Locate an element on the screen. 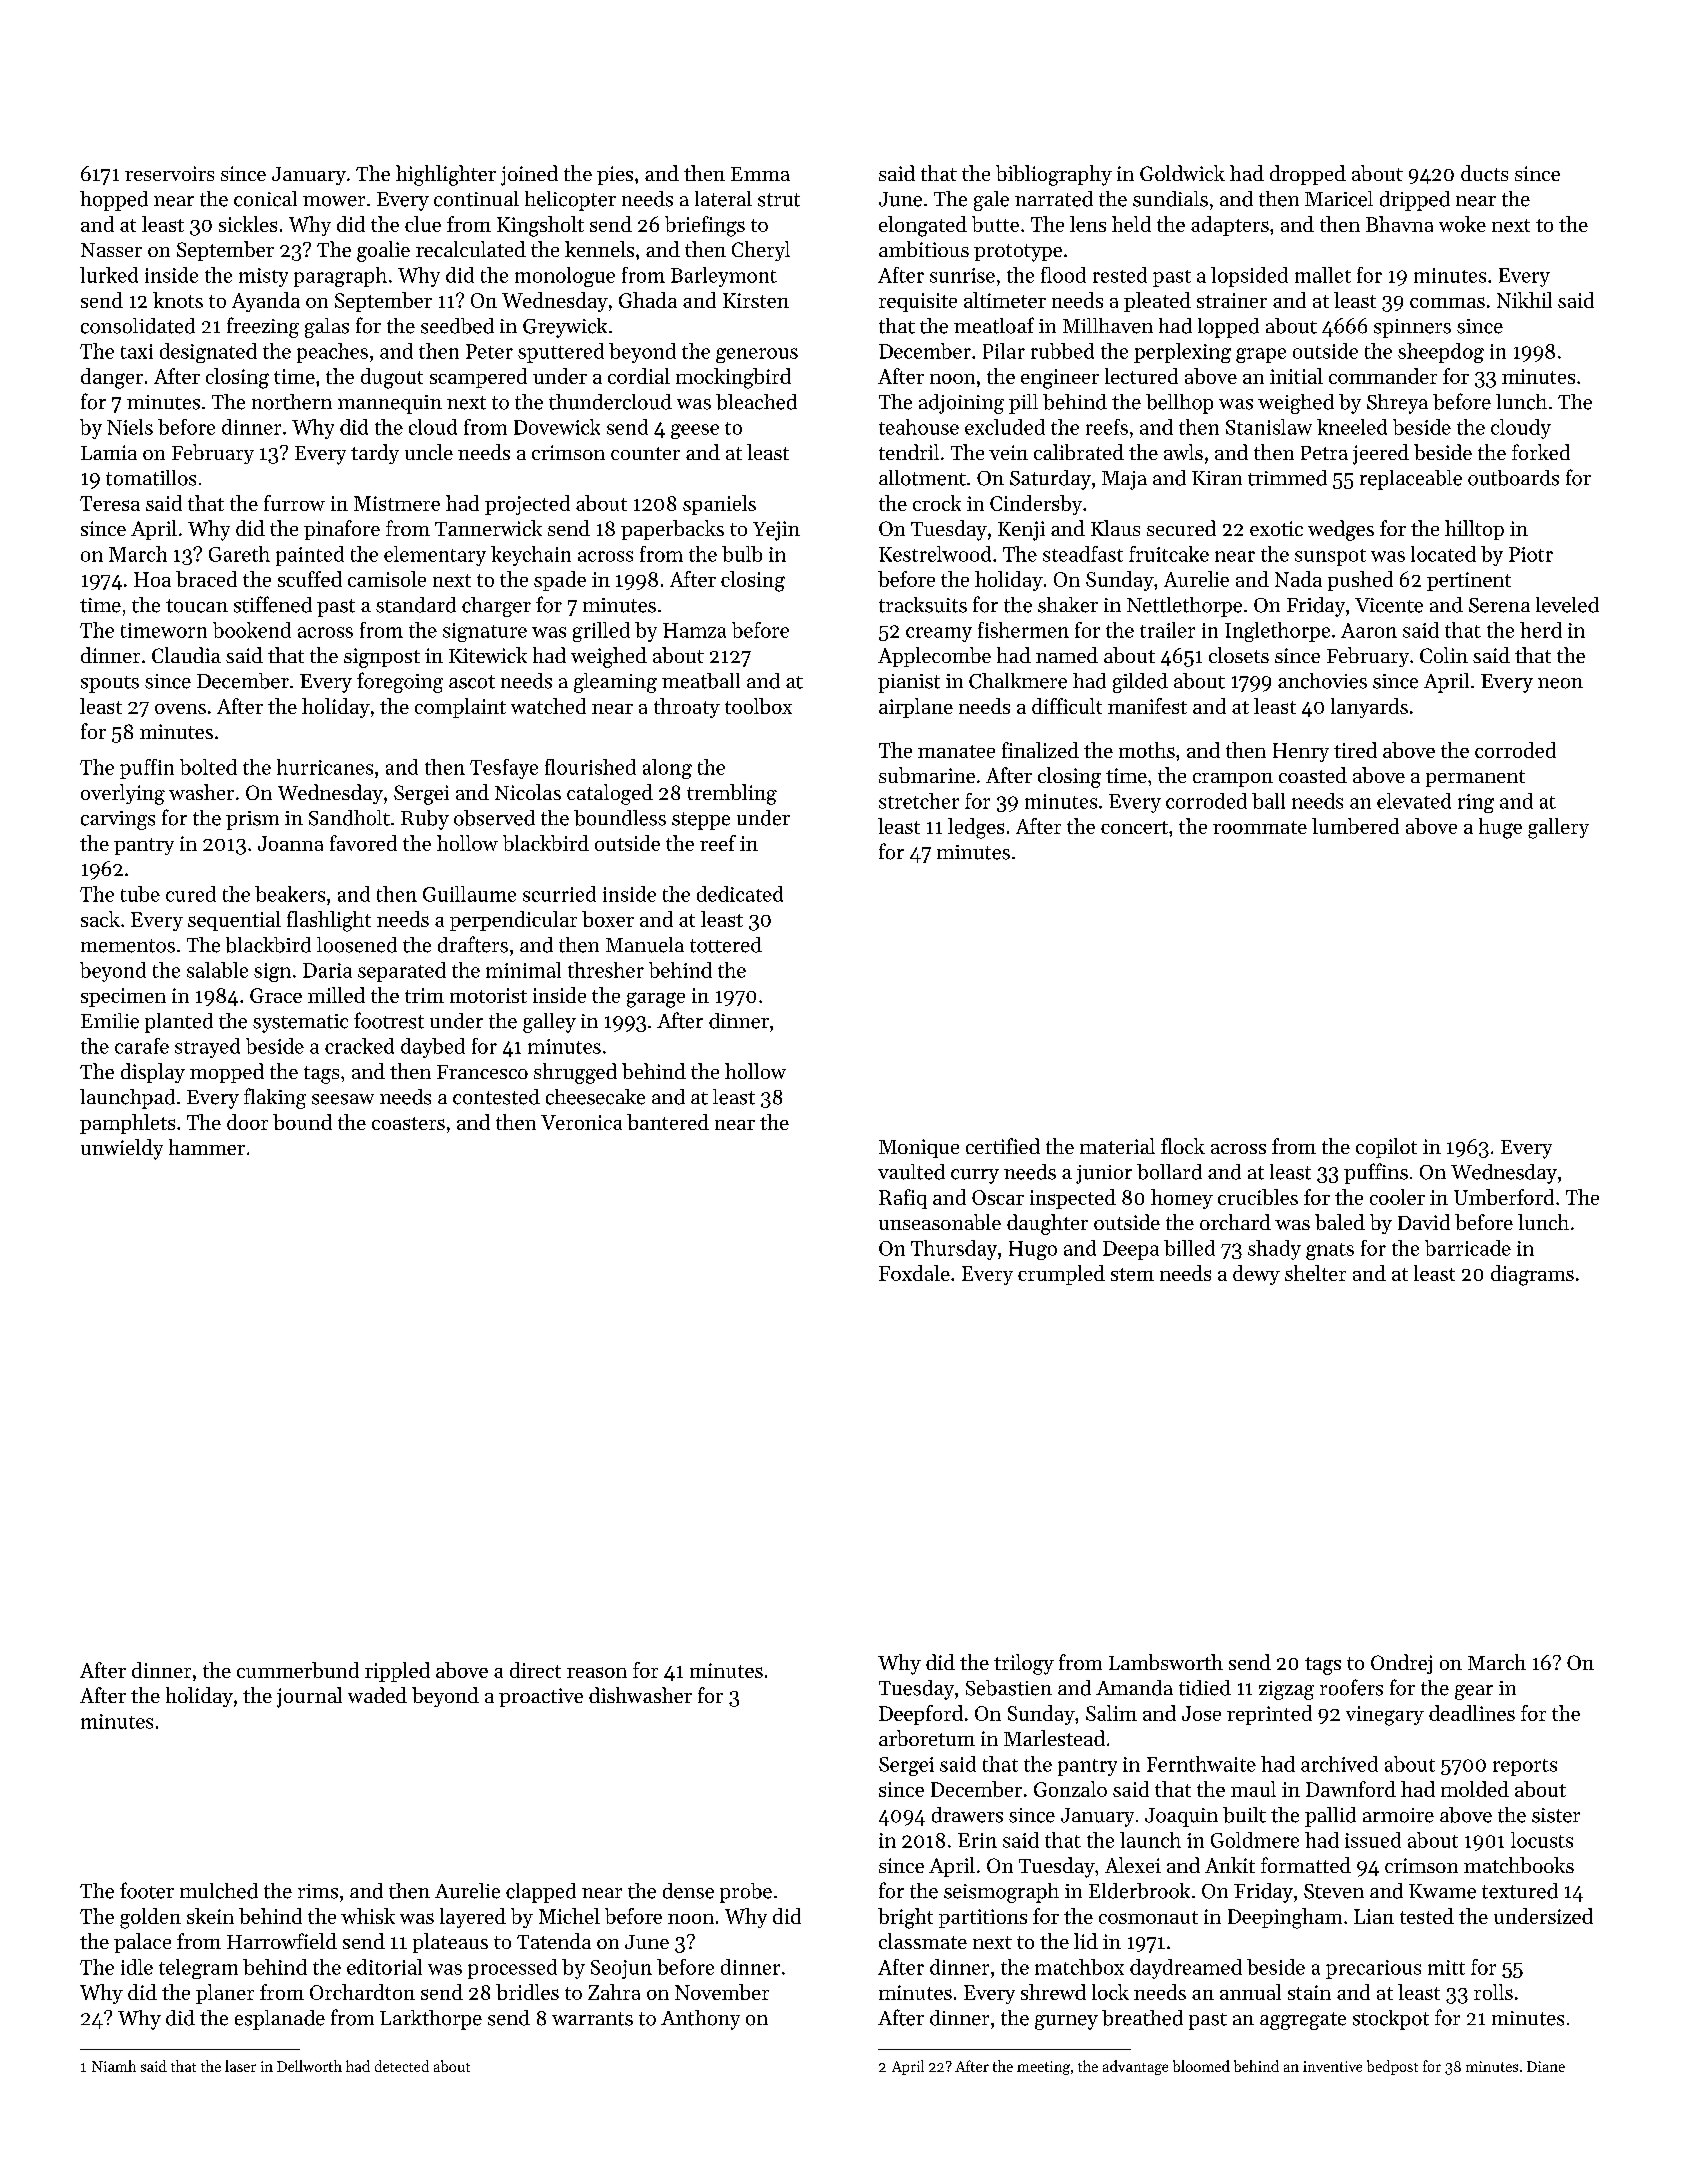 The image size is (1683, 2178). pushed is located at coordinates (1360, 581).
